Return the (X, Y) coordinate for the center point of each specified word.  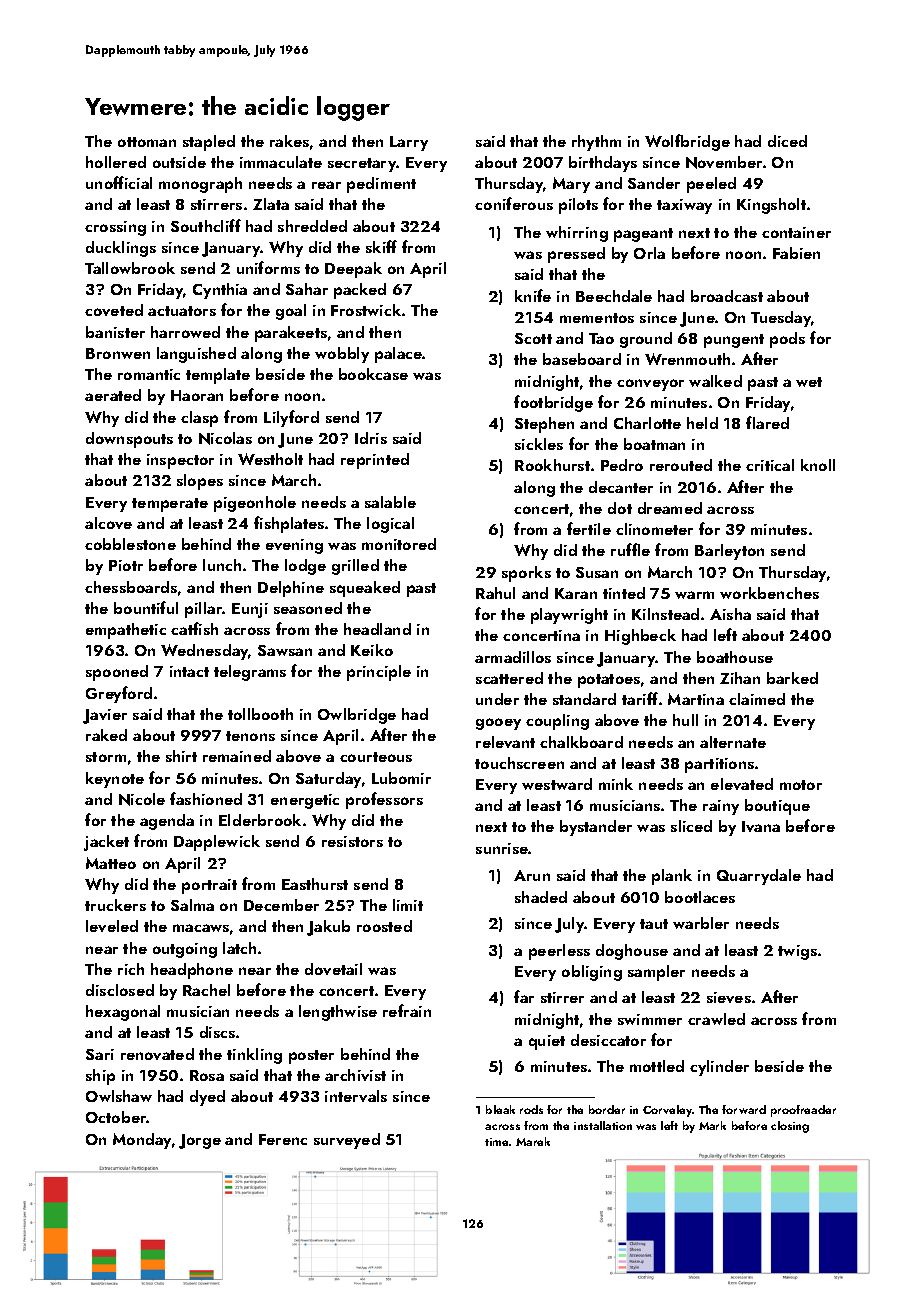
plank (672, 877)
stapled (209, 143)
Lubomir (401, 778)
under (497, 699)
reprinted (375, 461)
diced (787, 141)
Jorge (200, 1141)
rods (531, 1109)
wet (809, 382)
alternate (733, 742)
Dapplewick (217, 843)
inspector (180, 461)
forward (744, 1109)
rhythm (596, 143)
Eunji (250, 610)
